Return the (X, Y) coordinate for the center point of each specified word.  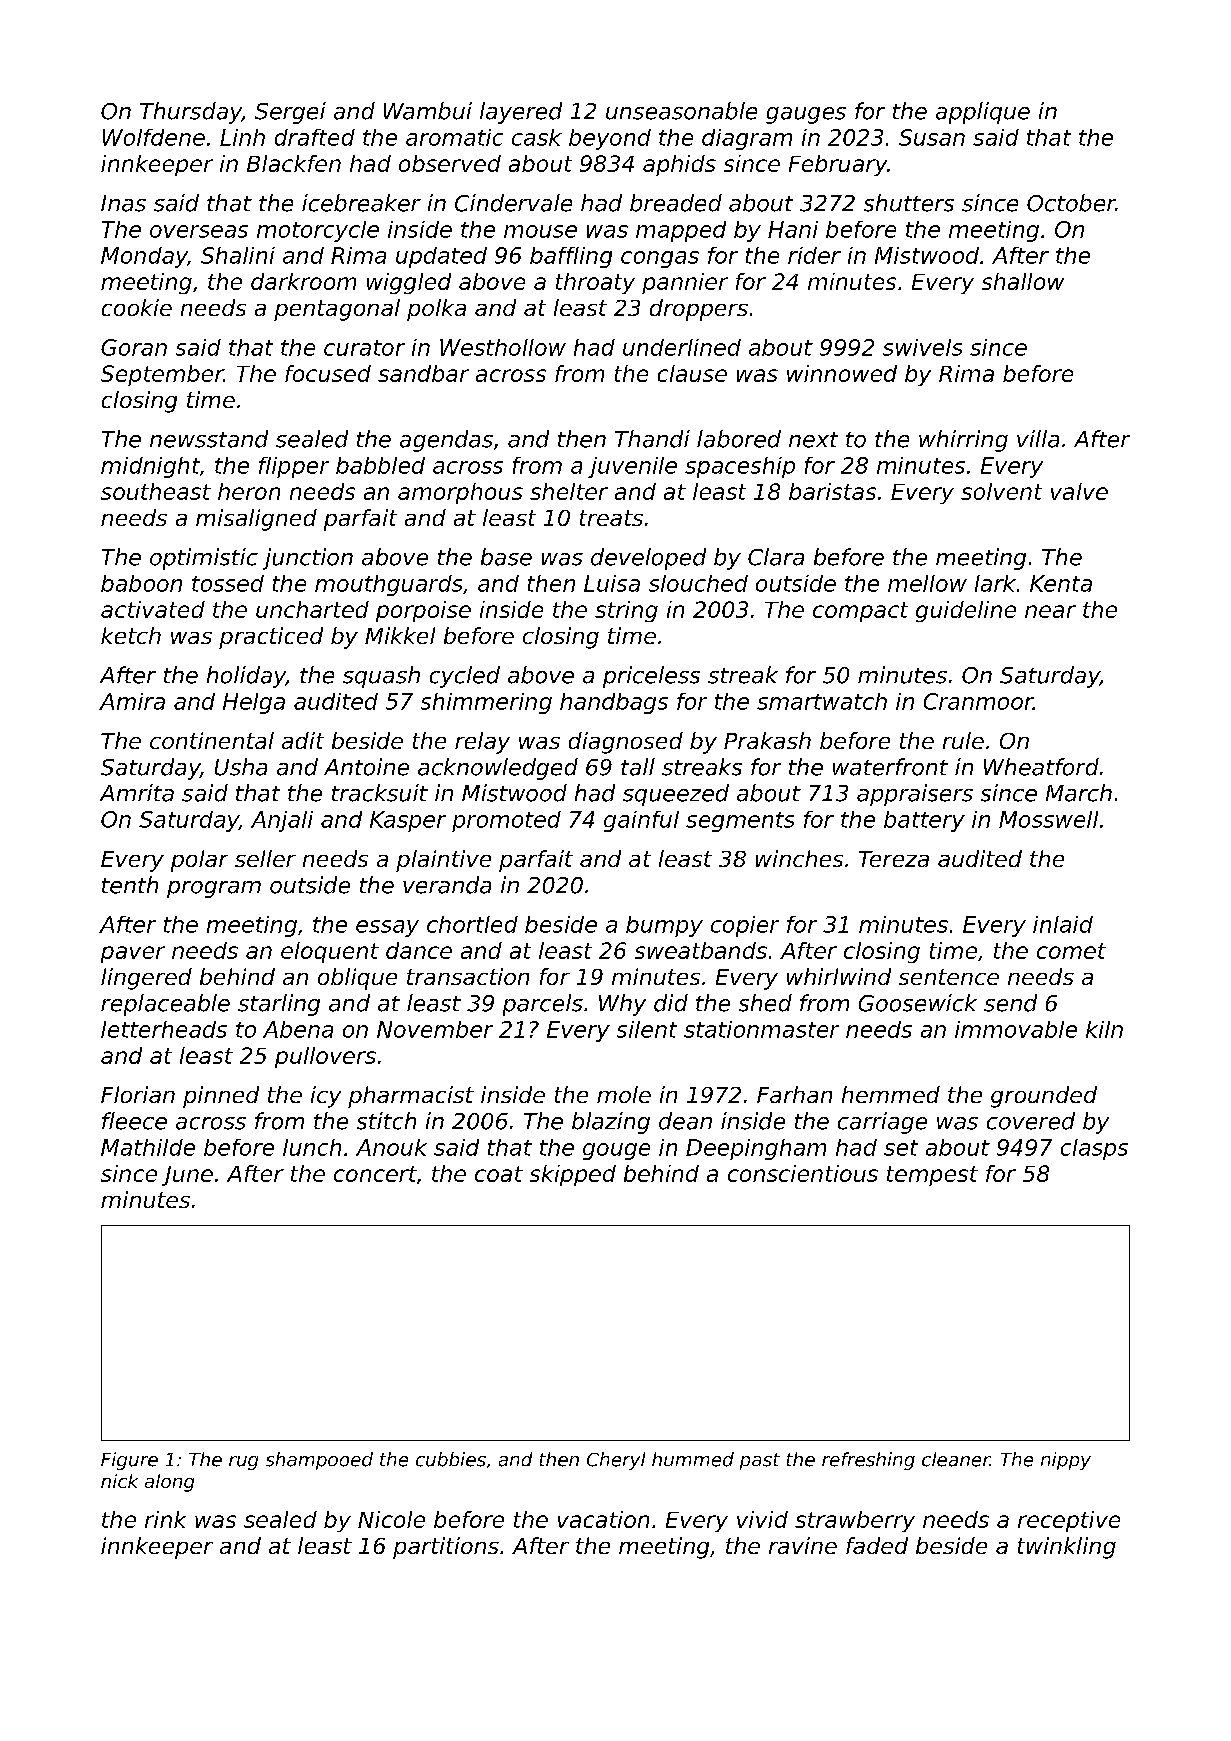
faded (877, 1545)
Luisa (612, 583)
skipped (573, 1175)
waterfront (890, 767)
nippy (1066, 1461)
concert (375, 1174)
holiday (246, 677)
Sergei (290, 113)
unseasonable (681, 111)
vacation (603, 1519)
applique (983, 113)
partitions (446, 1548)
